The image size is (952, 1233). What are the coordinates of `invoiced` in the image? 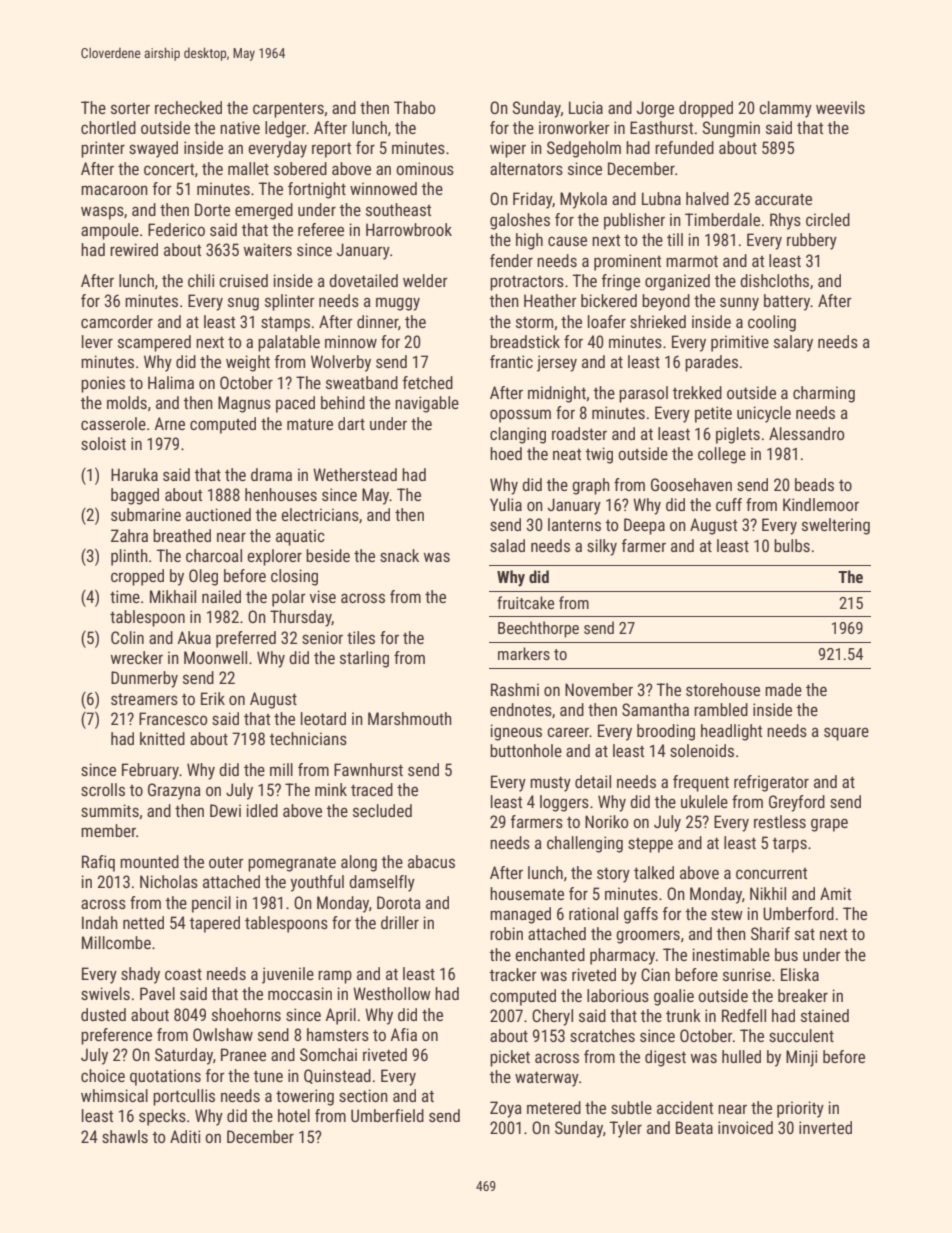 It's located at (745, 1127).
